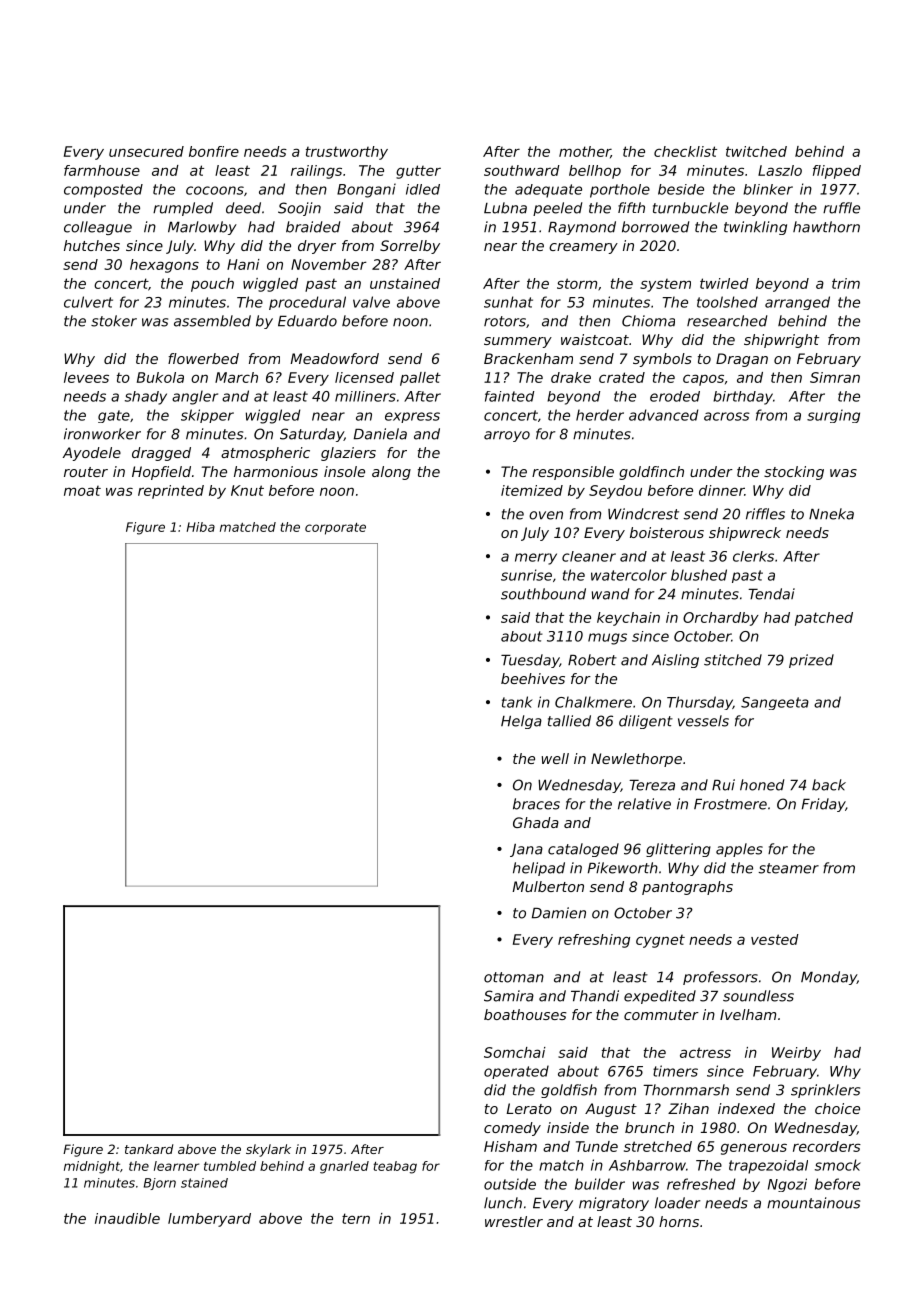 This document has width=924, height=1314. What do you see at coordinates (507, 436) in the document?
I see `arroyo` at bounding box center [507, 436].
